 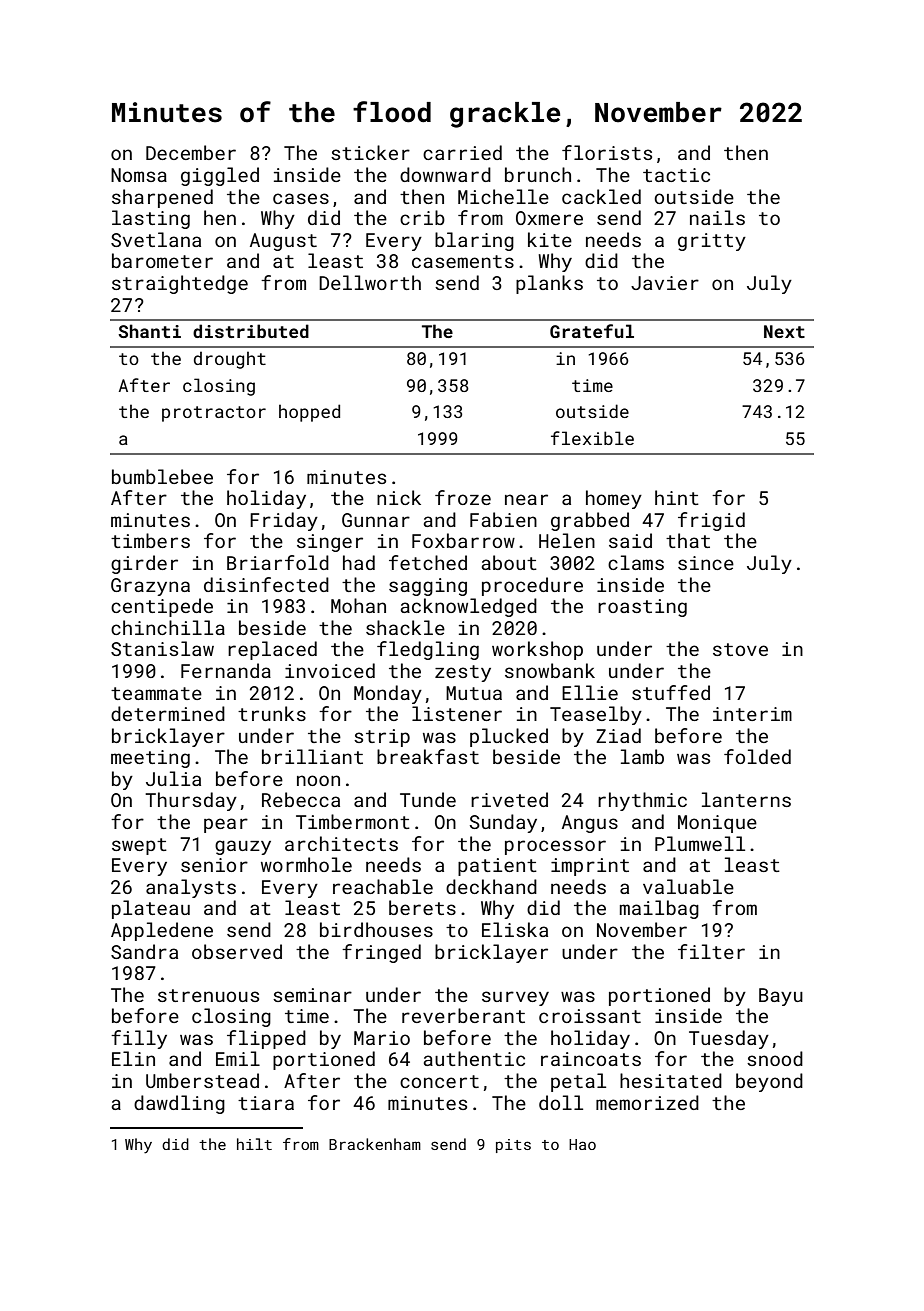 What do you see at coordinates (462, 152) in the screenshot?
I see `carried` at bounding box center [462, 152].
